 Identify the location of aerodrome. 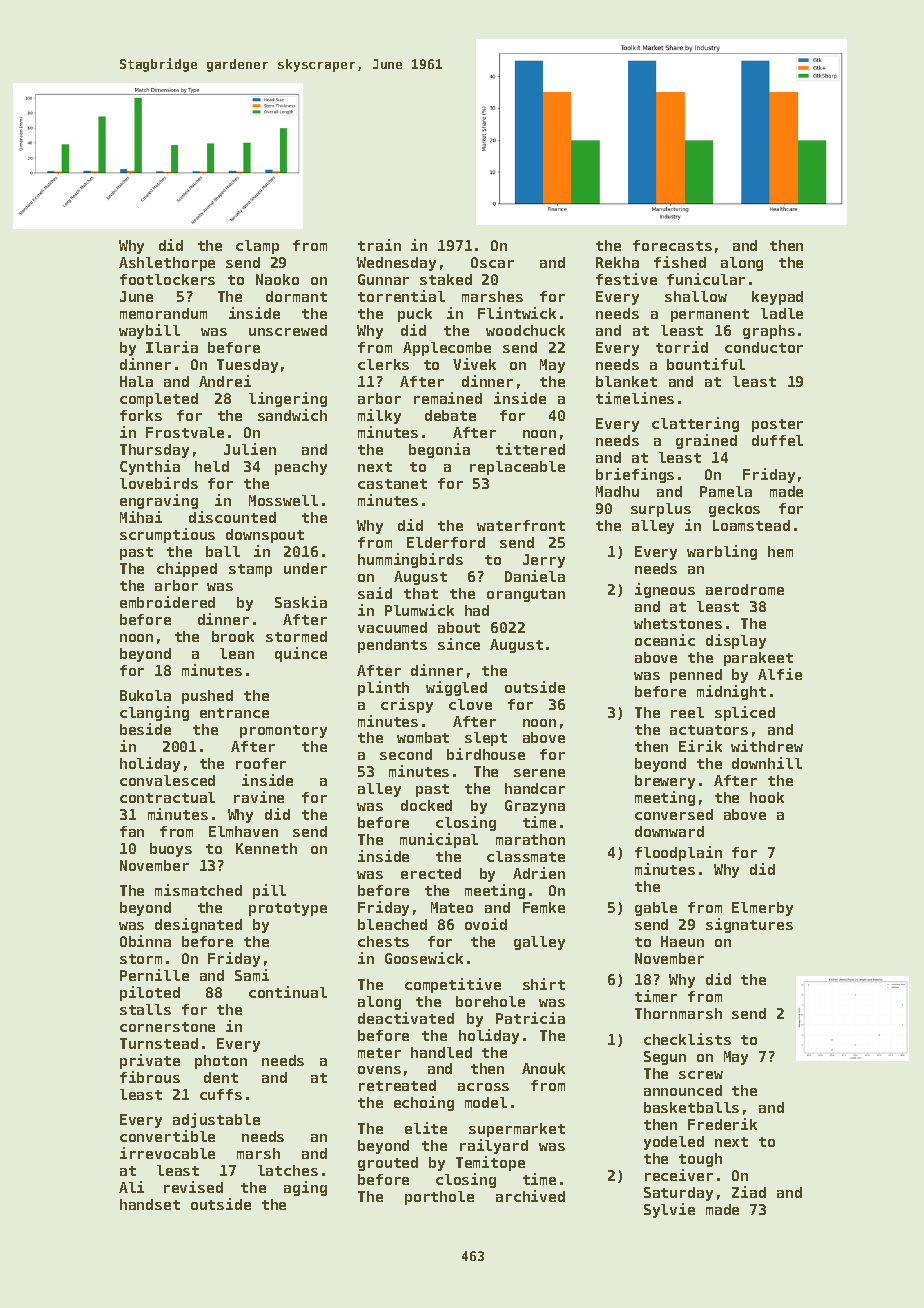
(745, 589).
